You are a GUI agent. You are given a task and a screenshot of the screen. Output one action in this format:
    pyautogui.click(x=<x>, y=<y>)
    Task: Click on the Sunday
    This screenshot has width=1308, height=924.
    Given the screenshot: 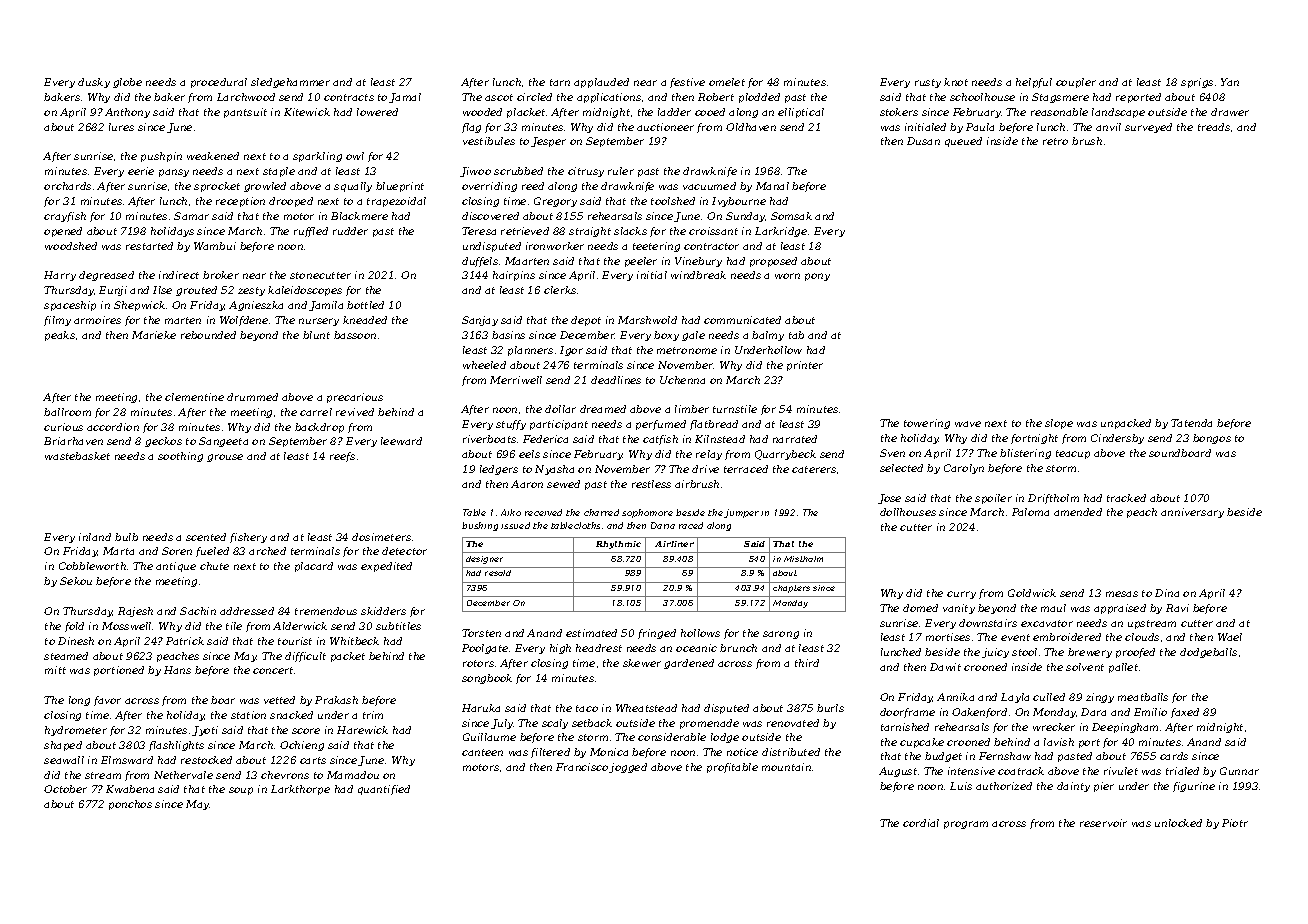 What is the action you would take?
    pyautogui.click(x=745, y=217)
